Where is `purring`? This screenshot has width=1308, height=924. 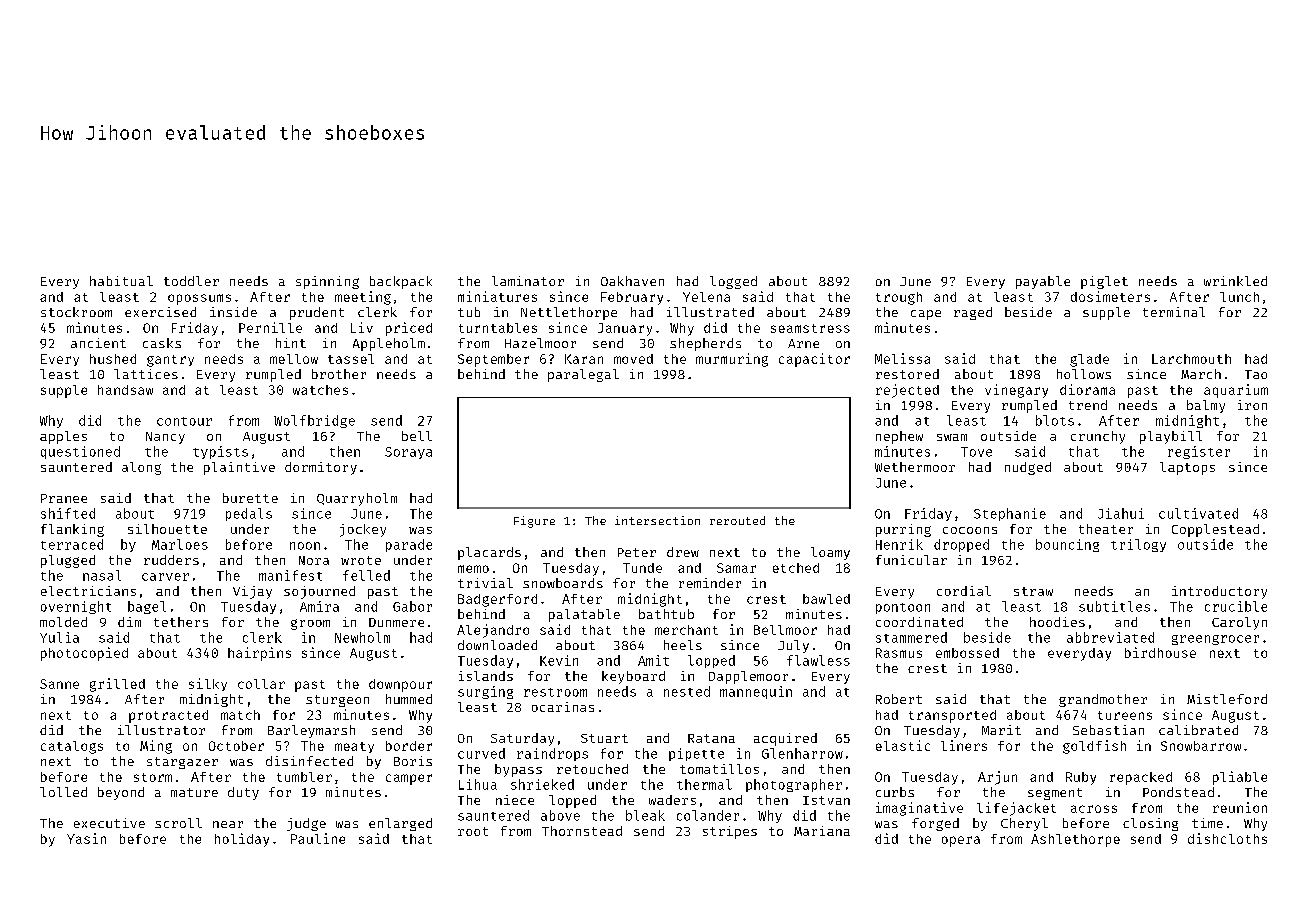 purring is located at coordinates (903, 530).
